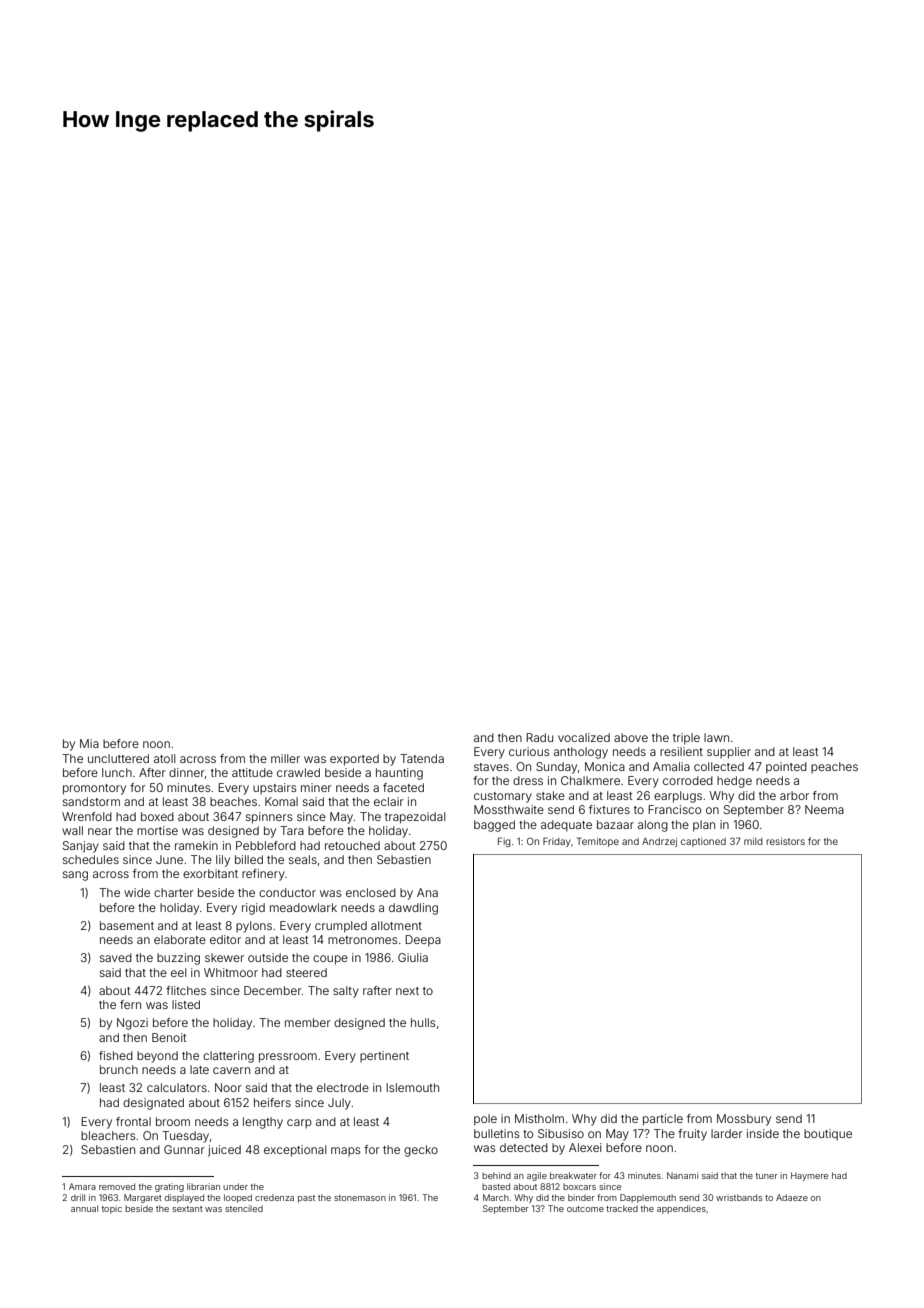 This screenshot has height=1308, width=924. I want to click on Deepa, so click(423, 941).
